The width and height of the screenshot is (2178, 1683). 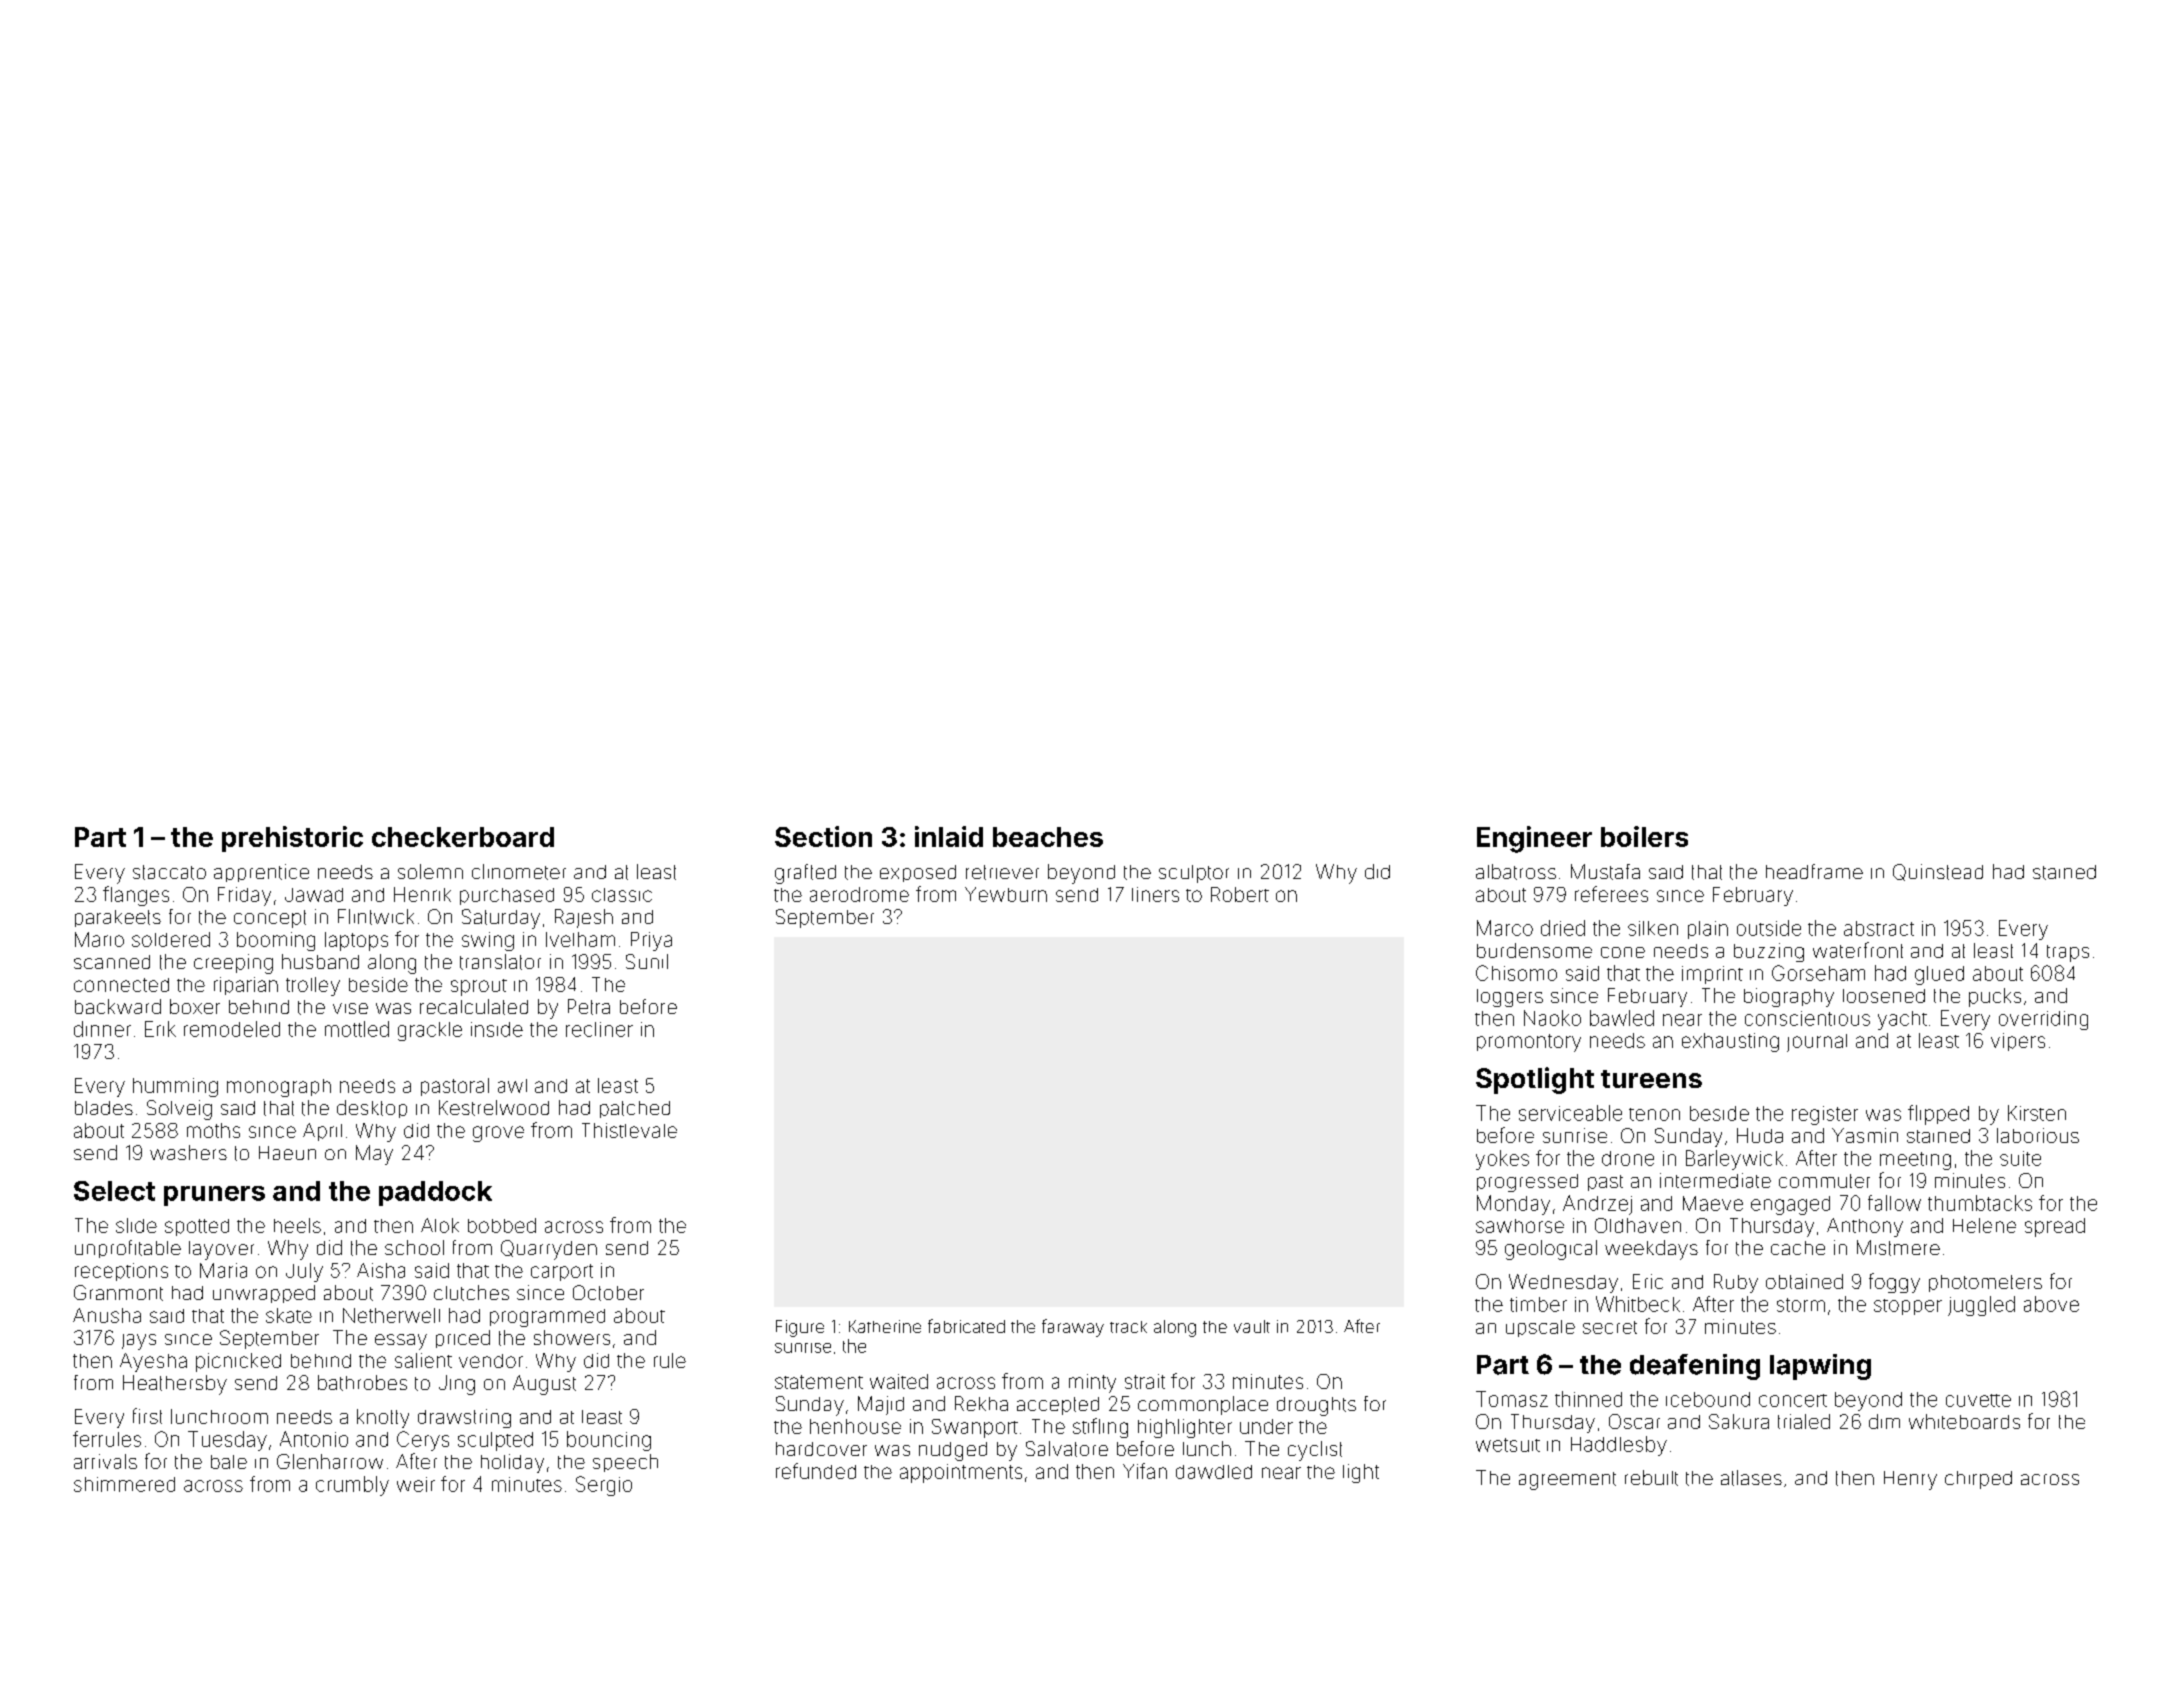 I want to click on blades, so click(x=104, y=1108).
